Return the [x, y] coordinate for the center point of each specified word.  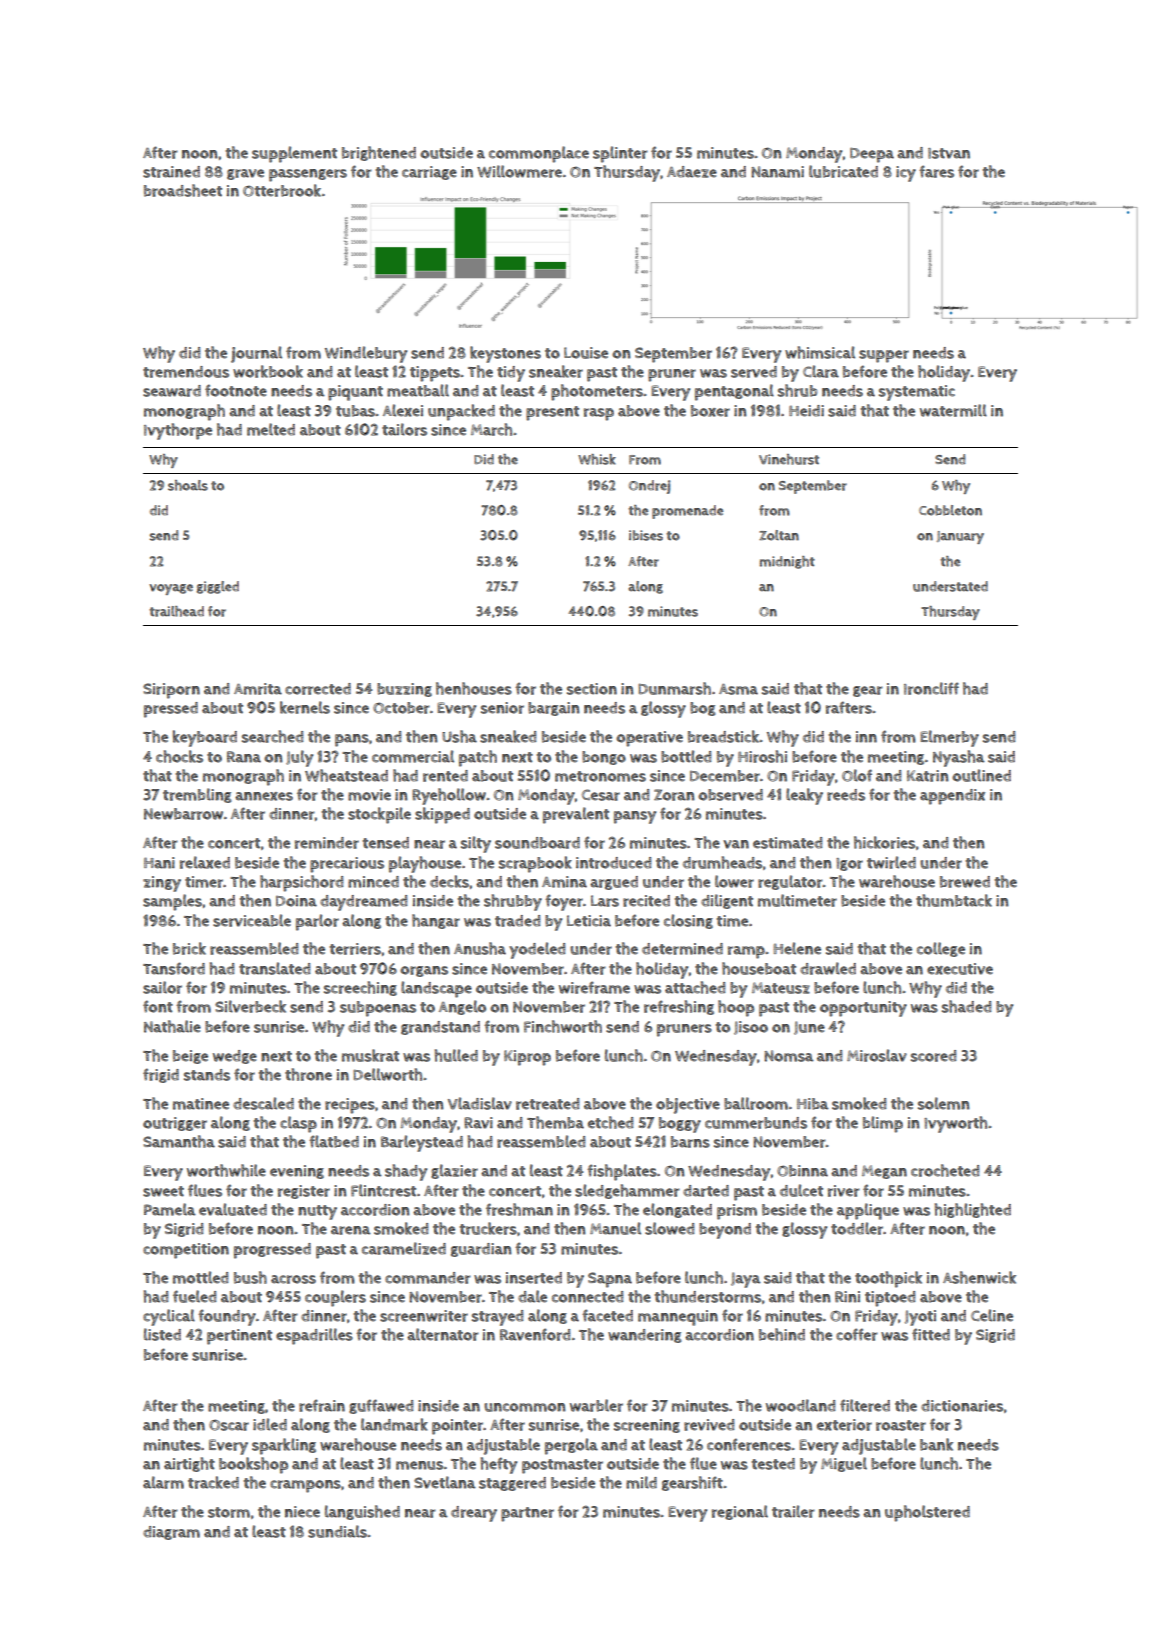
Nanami [777, 172]
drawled [828, 968]
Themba [555, 1122]
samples [172, 902]
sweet [163, 1191]
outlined [981, 775]
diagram [171, 1533]
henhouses [474, 688]
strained [171, 172]
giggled [218, 587]
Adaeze [692, 172]
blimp [883, 1124]
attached [695, 987]
